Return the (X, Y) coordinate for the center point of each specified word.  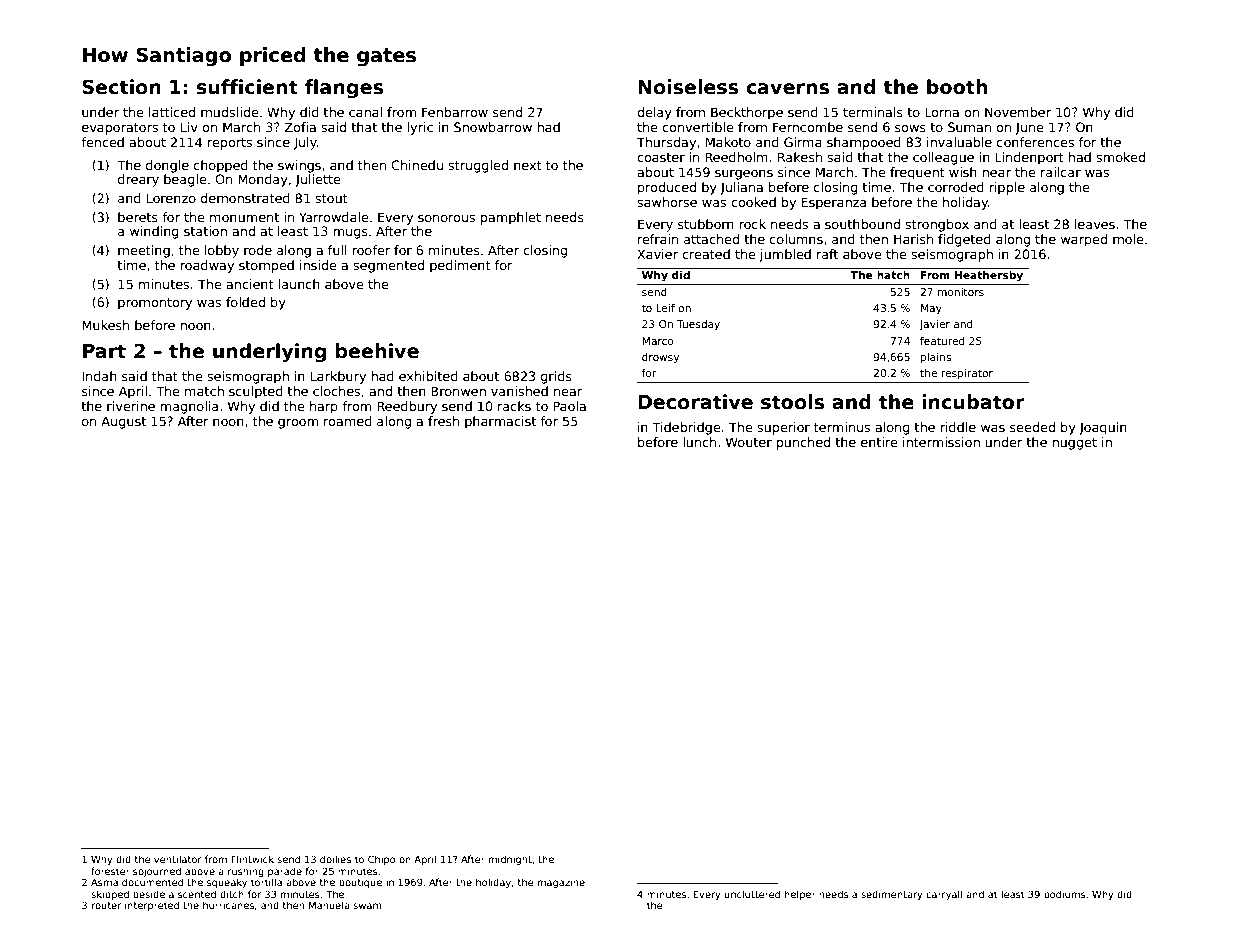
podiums (1065, 895)
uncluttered (752, 894)
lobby (222, 251)
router (107, 905)
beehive (377, 351)
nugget (1074, 444)
